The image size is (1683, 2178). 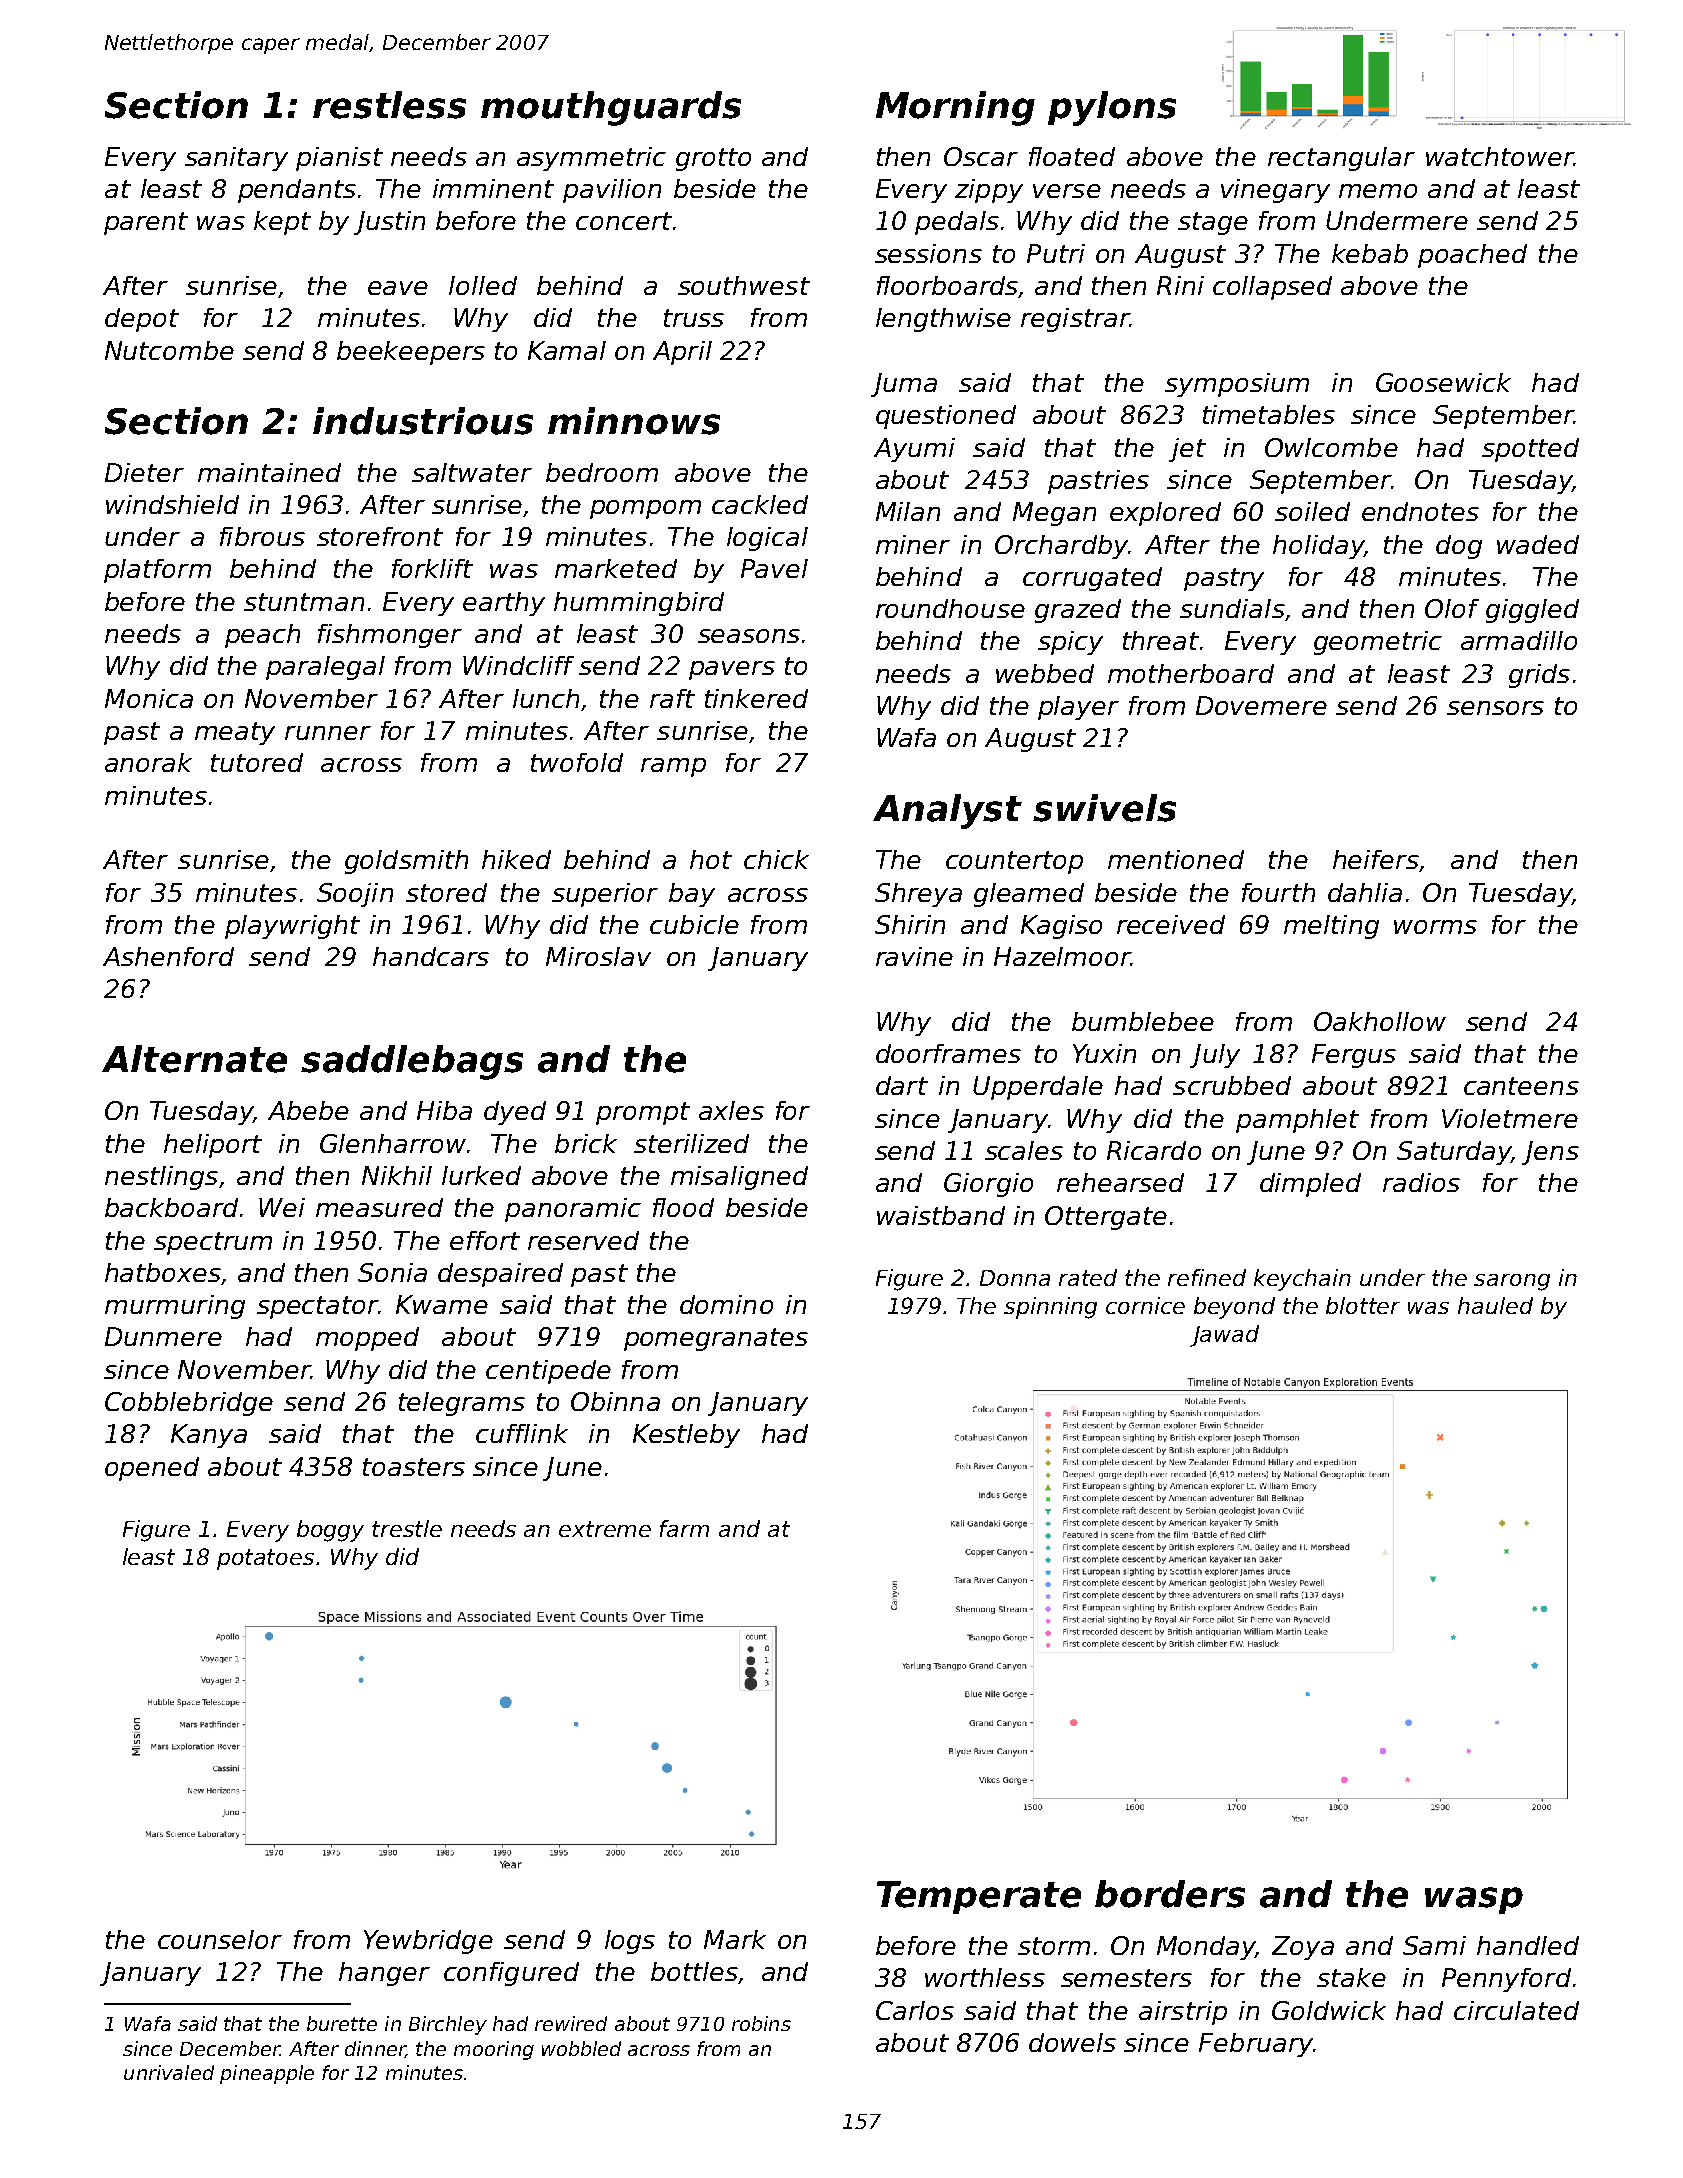 What do you see at coordinates (432, 568) in the document?
I see `forklift` at bounding box center [432, 568].
